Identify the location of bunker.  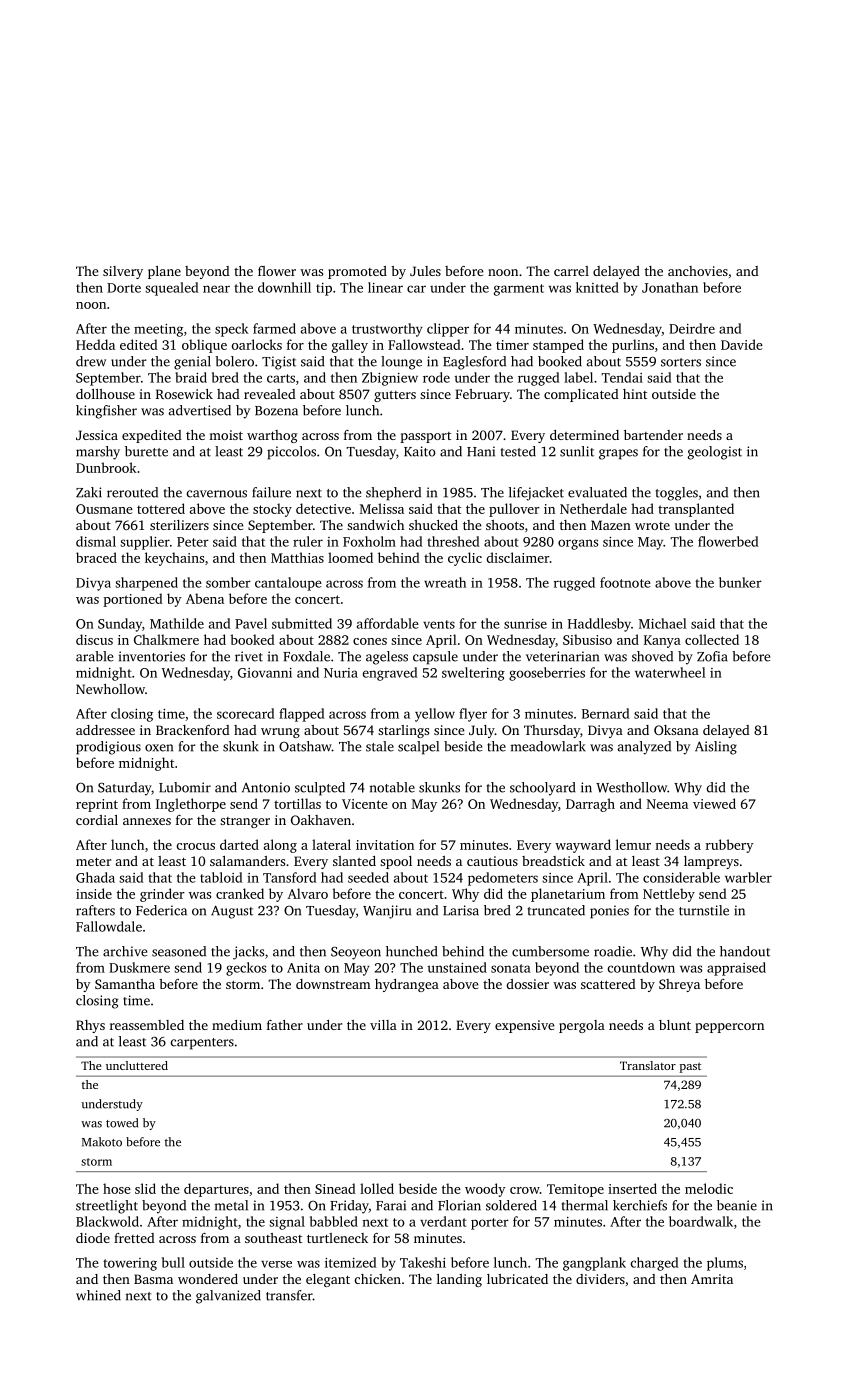
(740, 582).
